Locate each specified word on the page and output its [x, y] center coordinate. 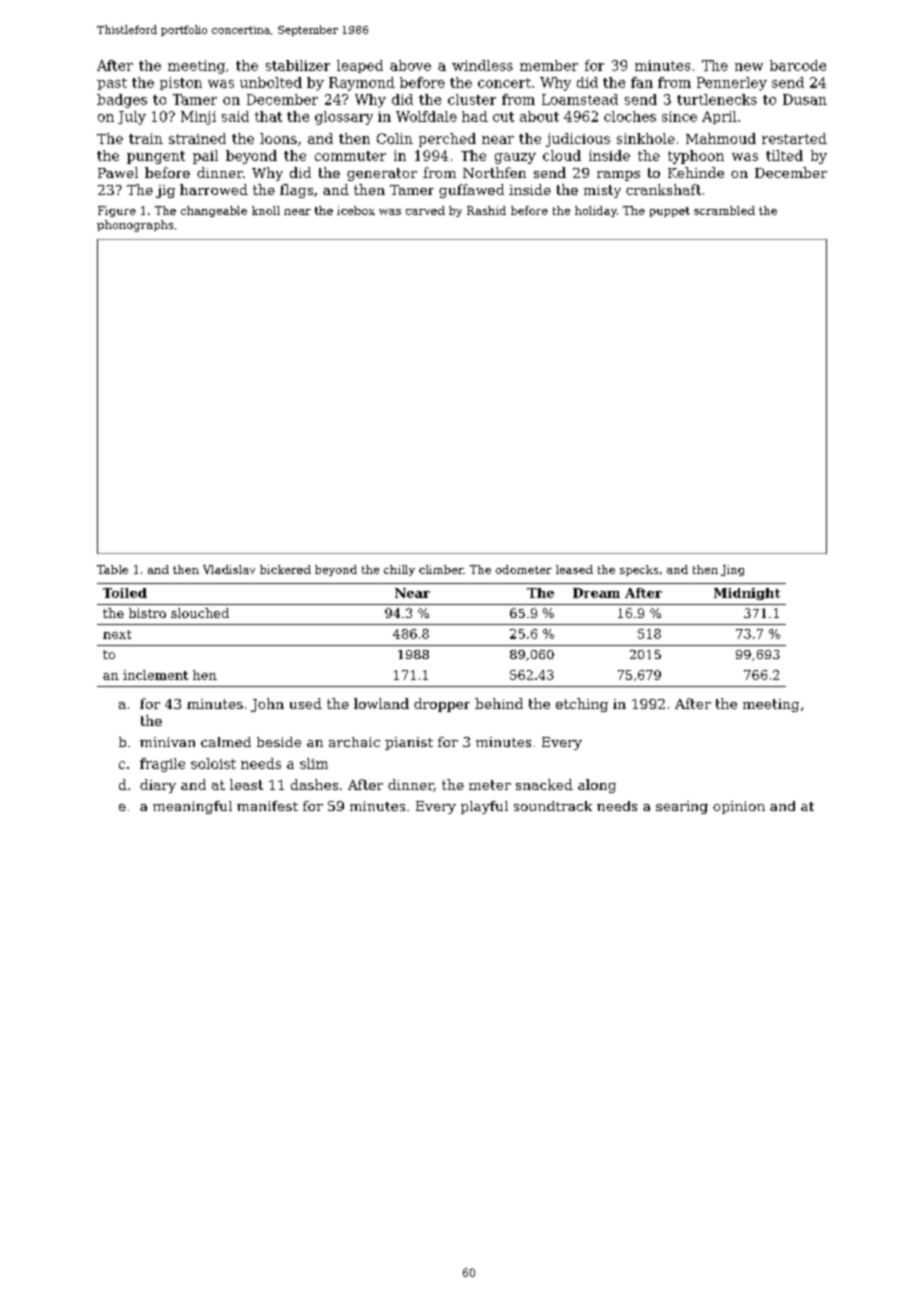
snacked [544, 784]
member [549, 65]
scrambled [724, 210]
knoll [266, 210]
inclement [155, 675]
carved [425, 210]
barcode [798, 65]
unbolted [271, 82]
